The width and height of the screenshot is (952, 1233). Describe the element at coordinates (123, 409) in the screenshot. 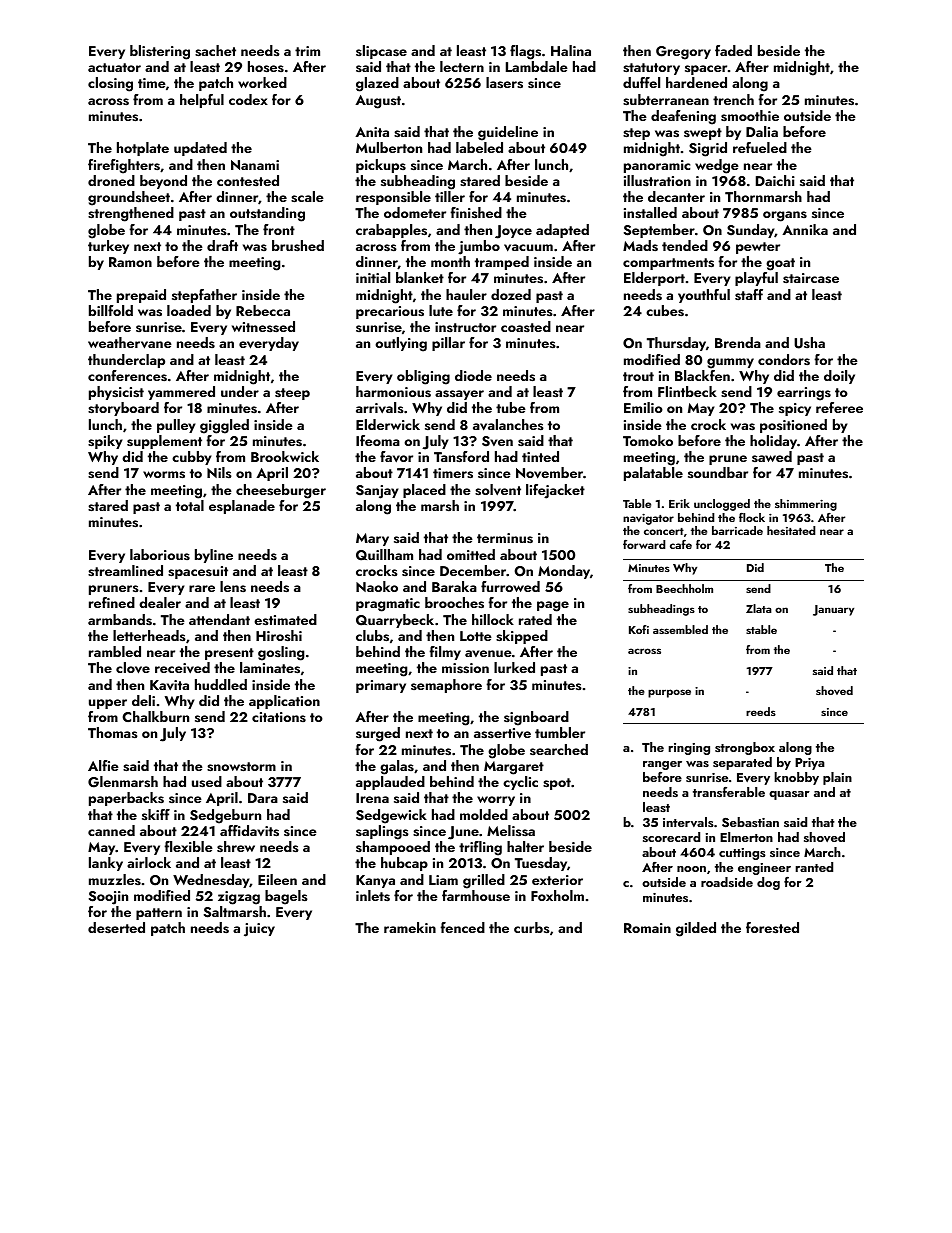

I see `storyboard` at that location.
